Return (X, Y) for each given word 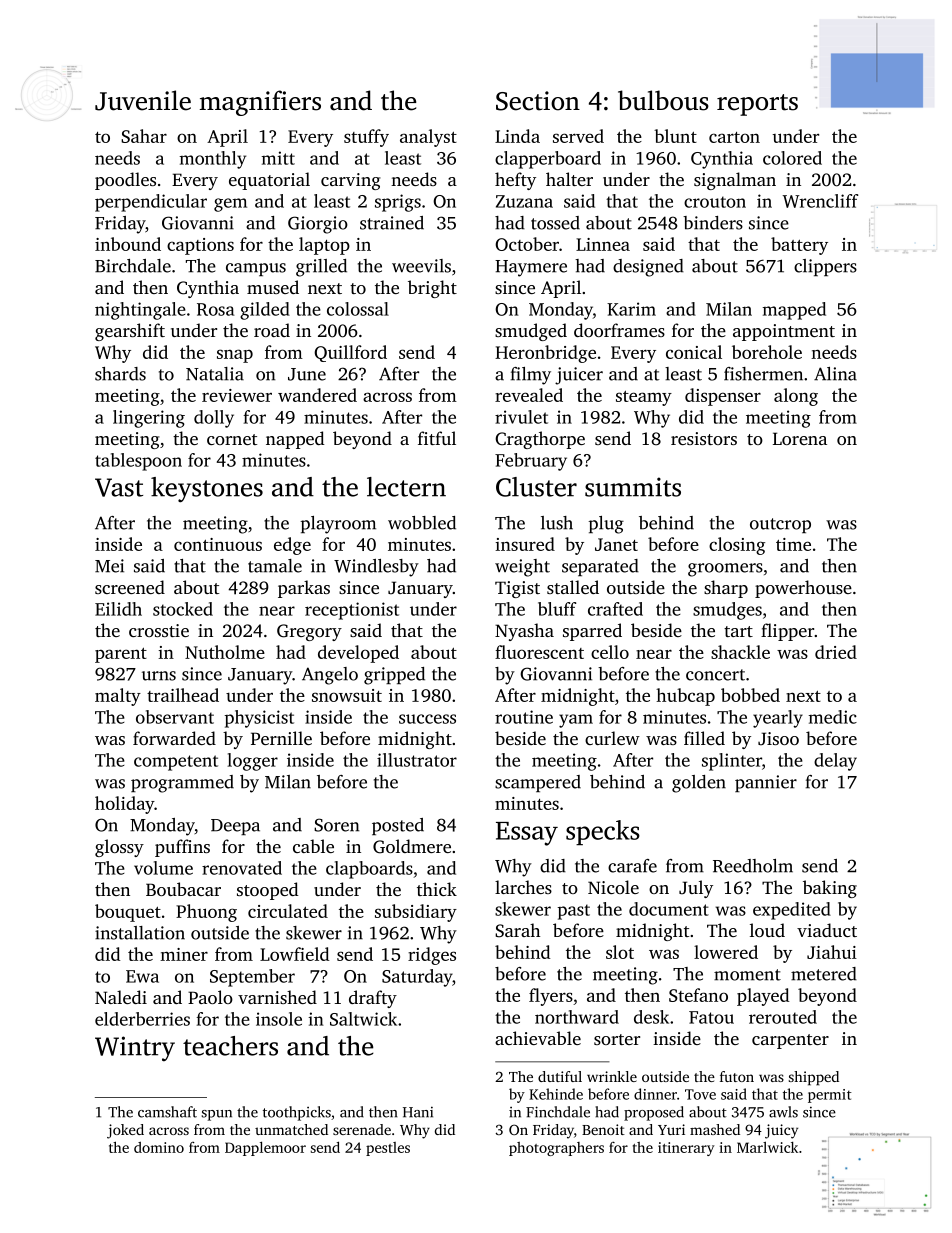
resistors (704, 438)
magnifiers (260, 103)
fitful (437, 438)
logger (252, 762)
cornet (232, 439)
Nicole (613, 887)
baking (830, 889)
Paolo (210, 997)
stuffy (366, 138)
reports (757, 105)
